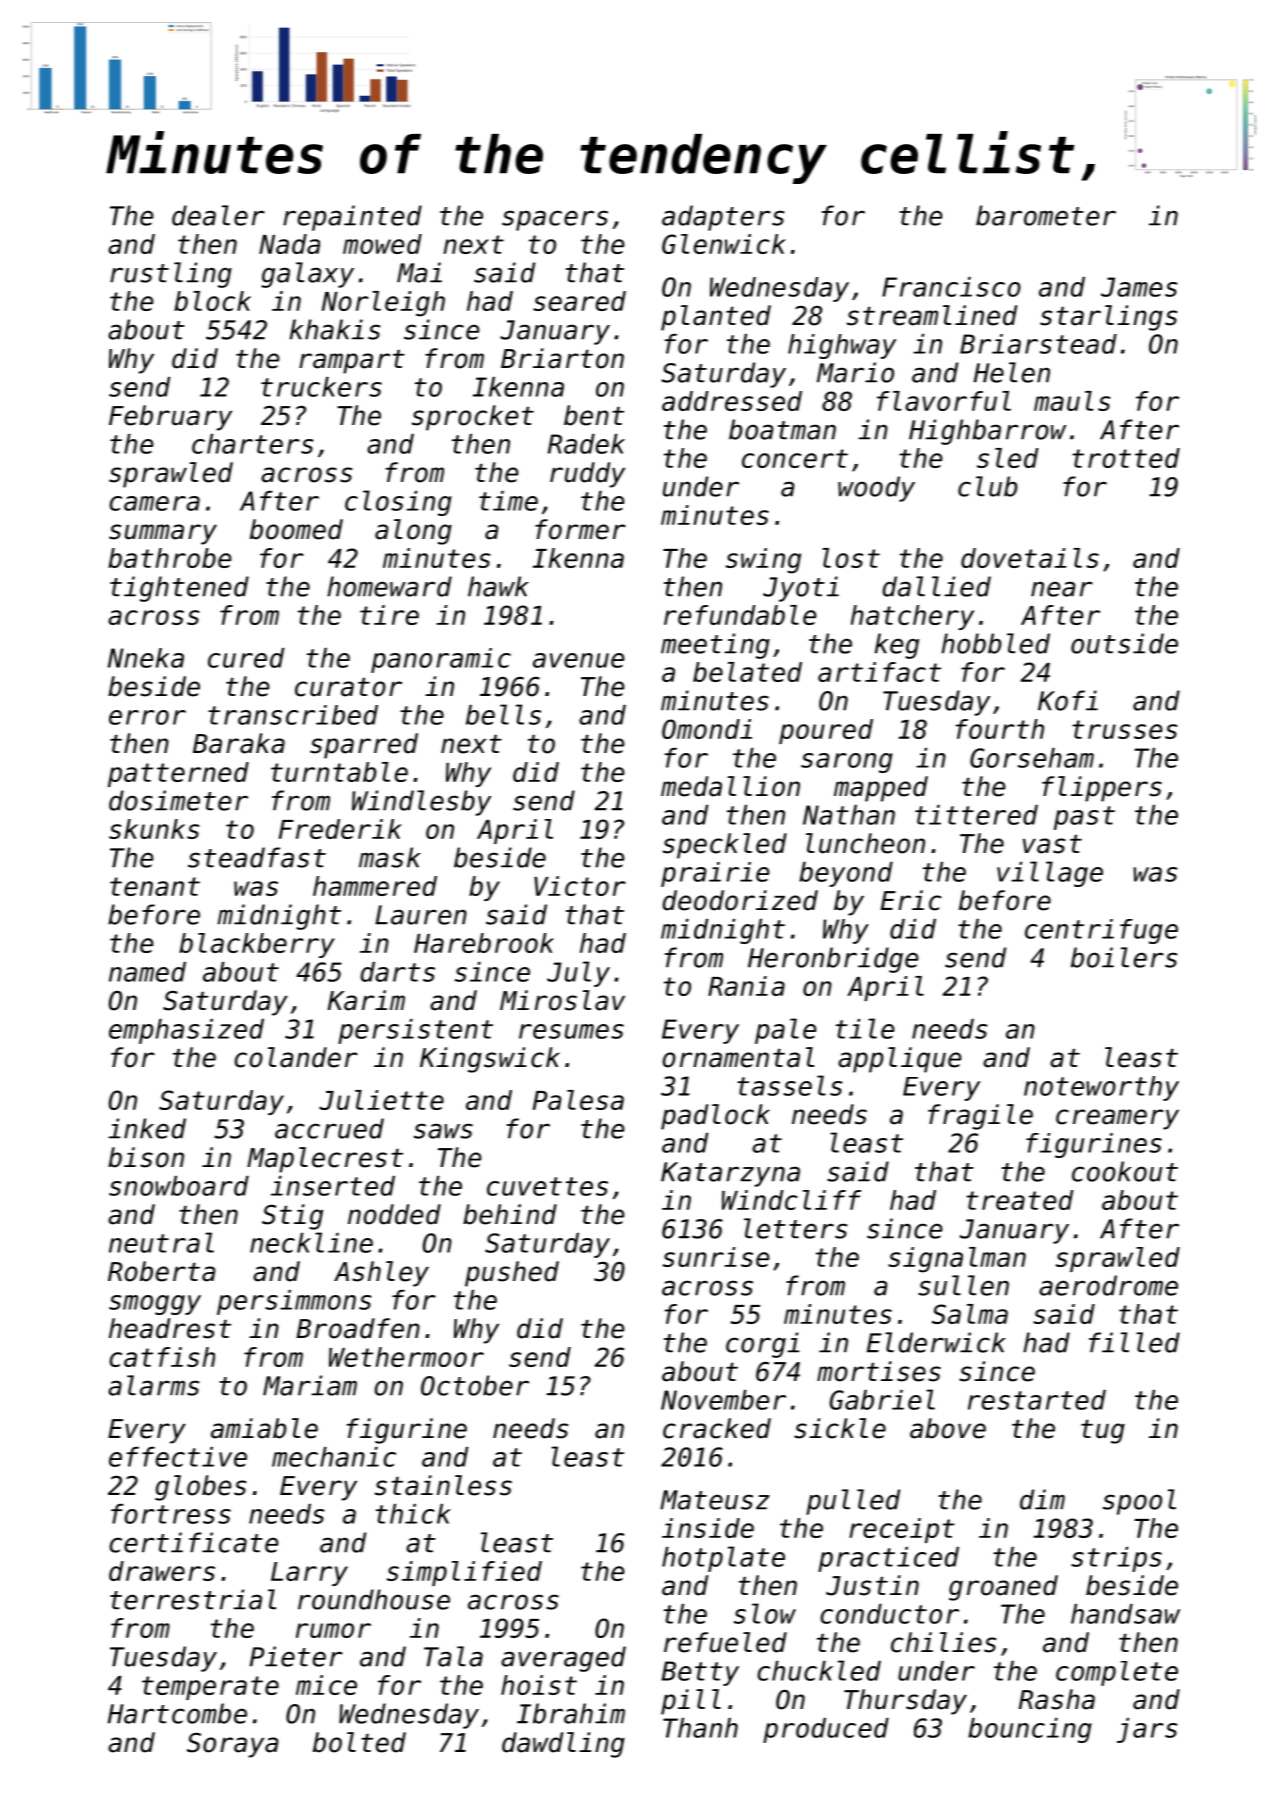  I want to click on vast, so click(1052, 844).
